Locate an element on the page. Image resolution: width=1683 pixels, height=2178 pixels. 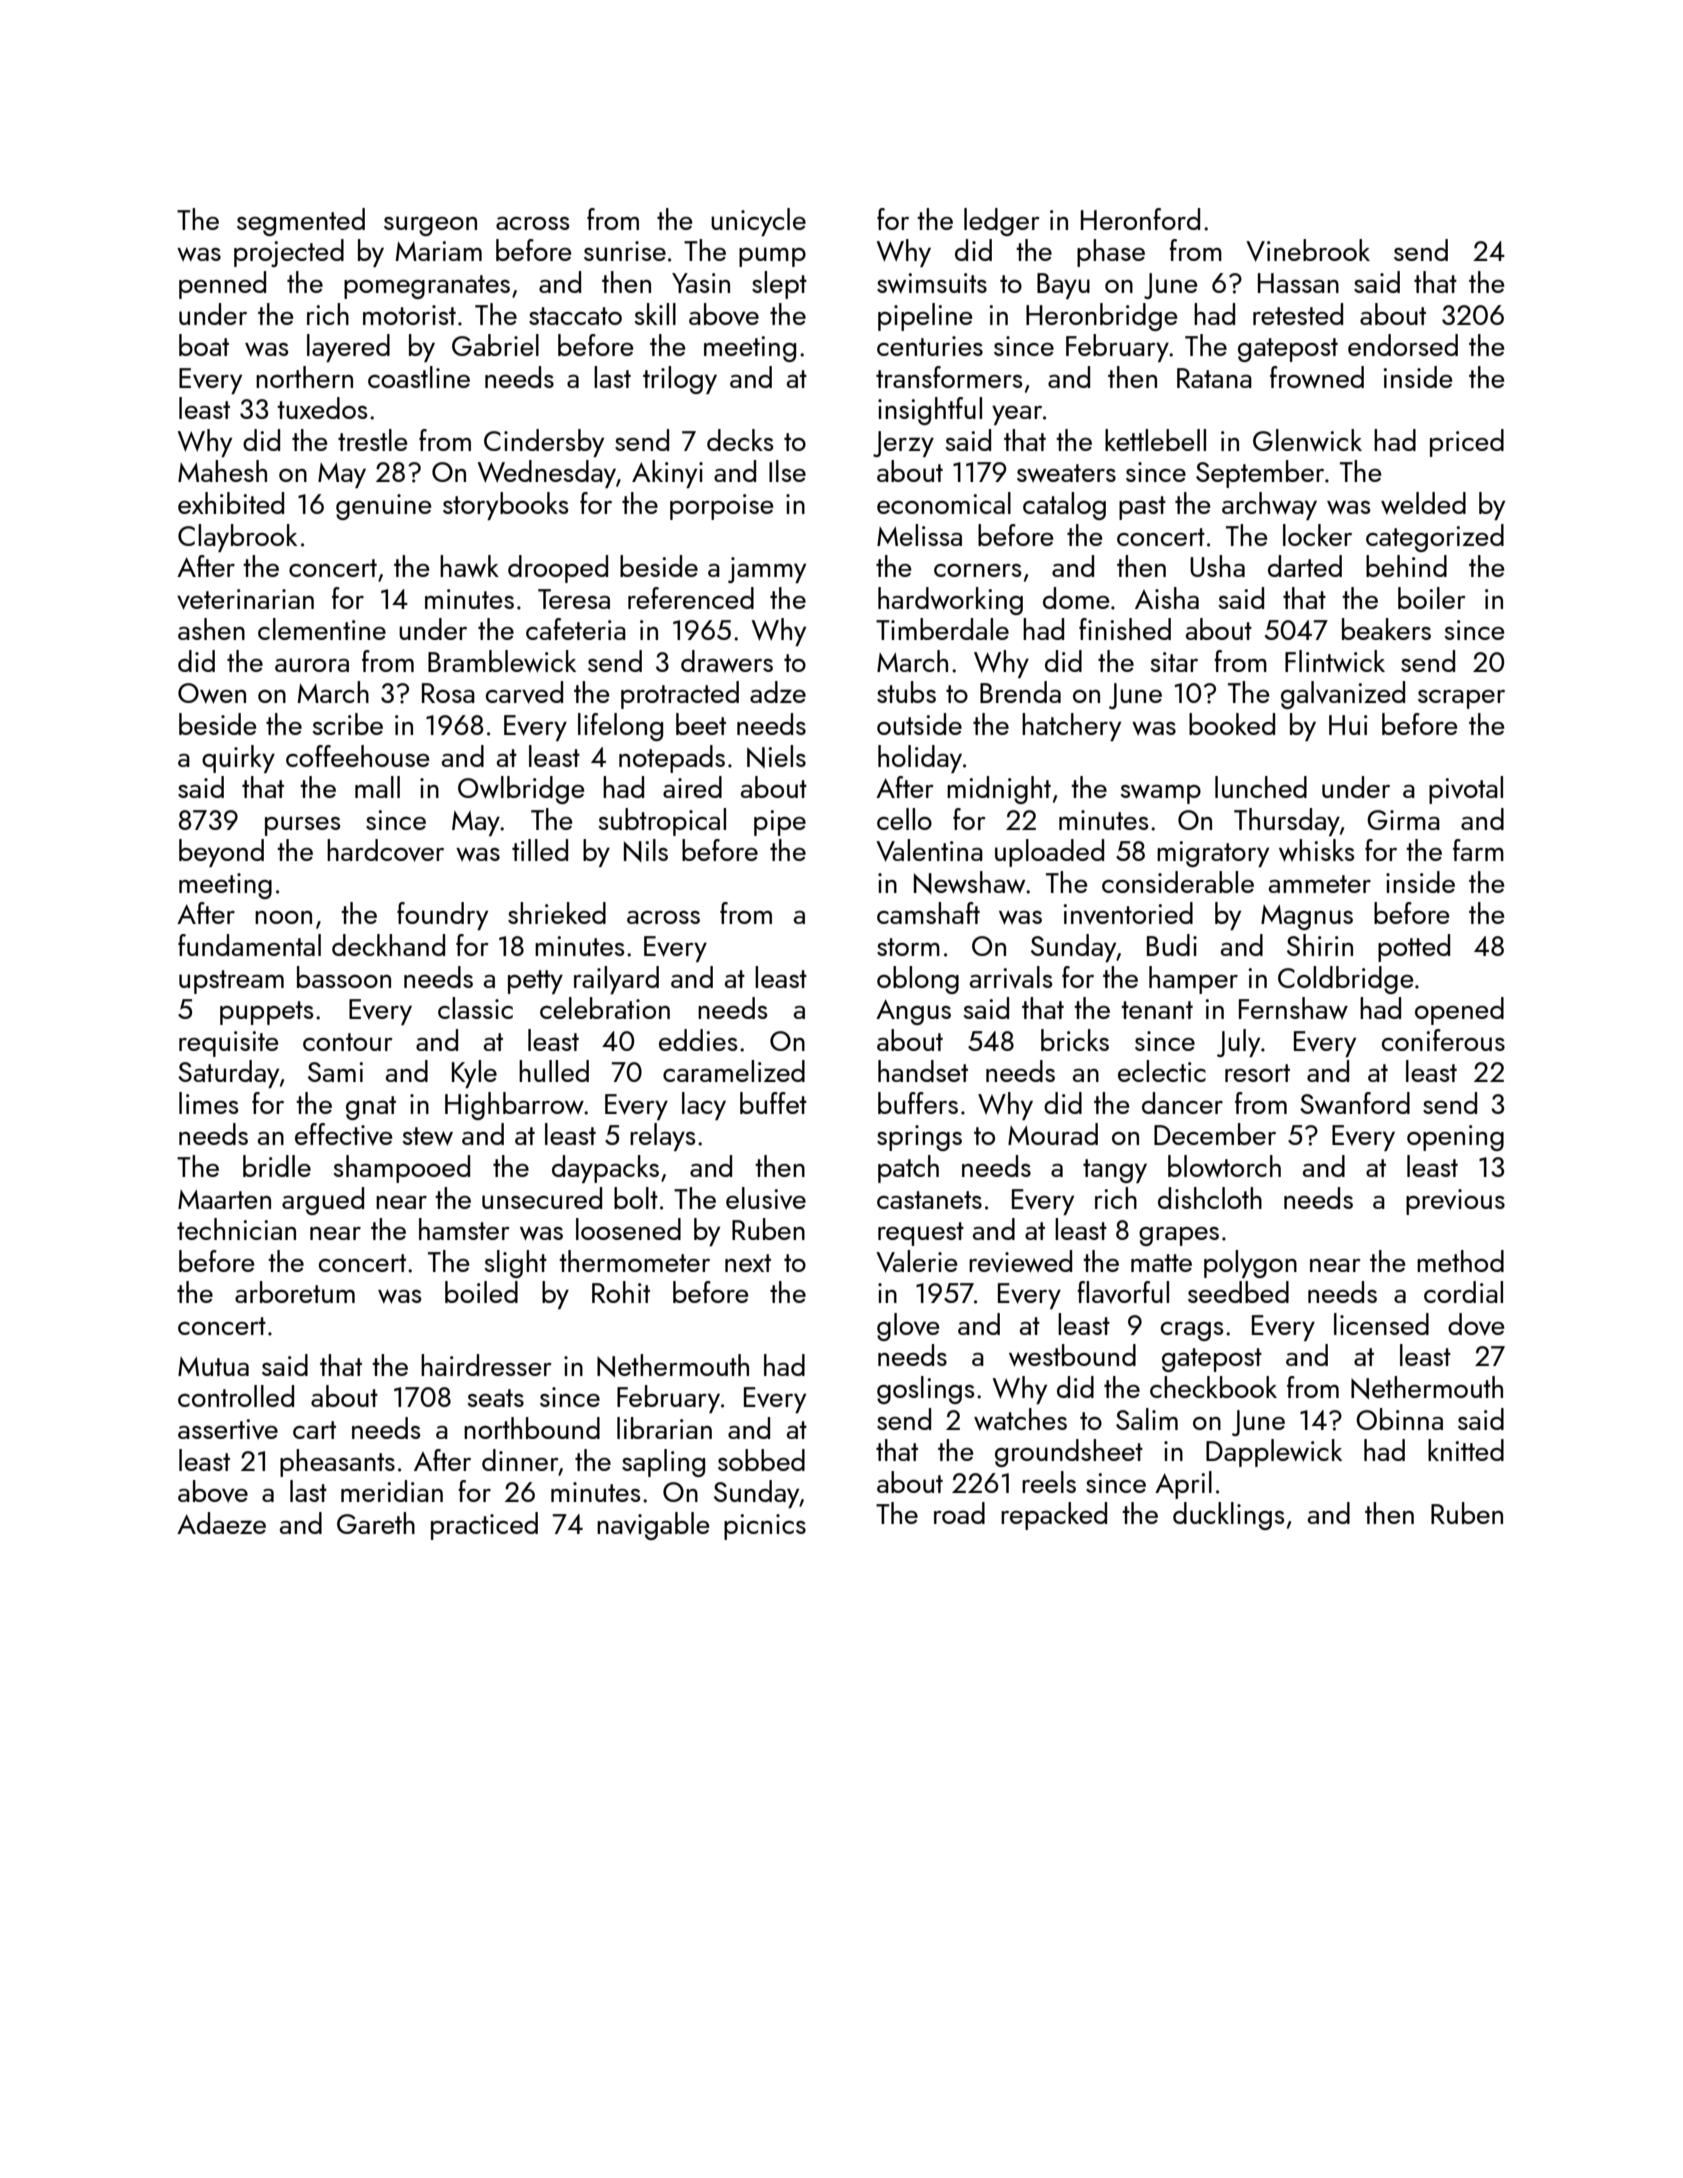
bassoon is located at coordinates (344, 977).
